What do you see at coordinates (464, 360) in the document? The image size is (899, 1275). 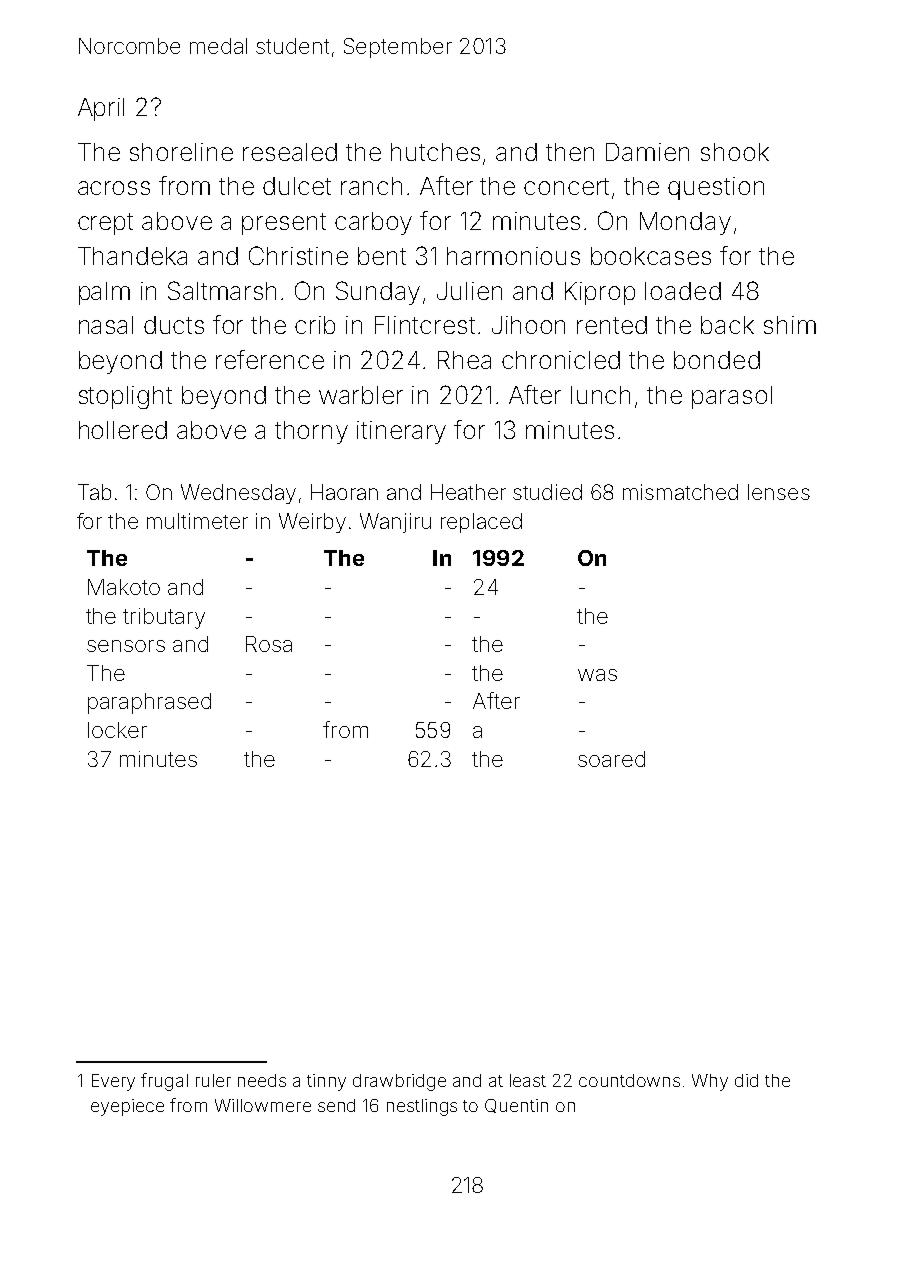 I see `Rhea` at bounding box center [464, 360].
